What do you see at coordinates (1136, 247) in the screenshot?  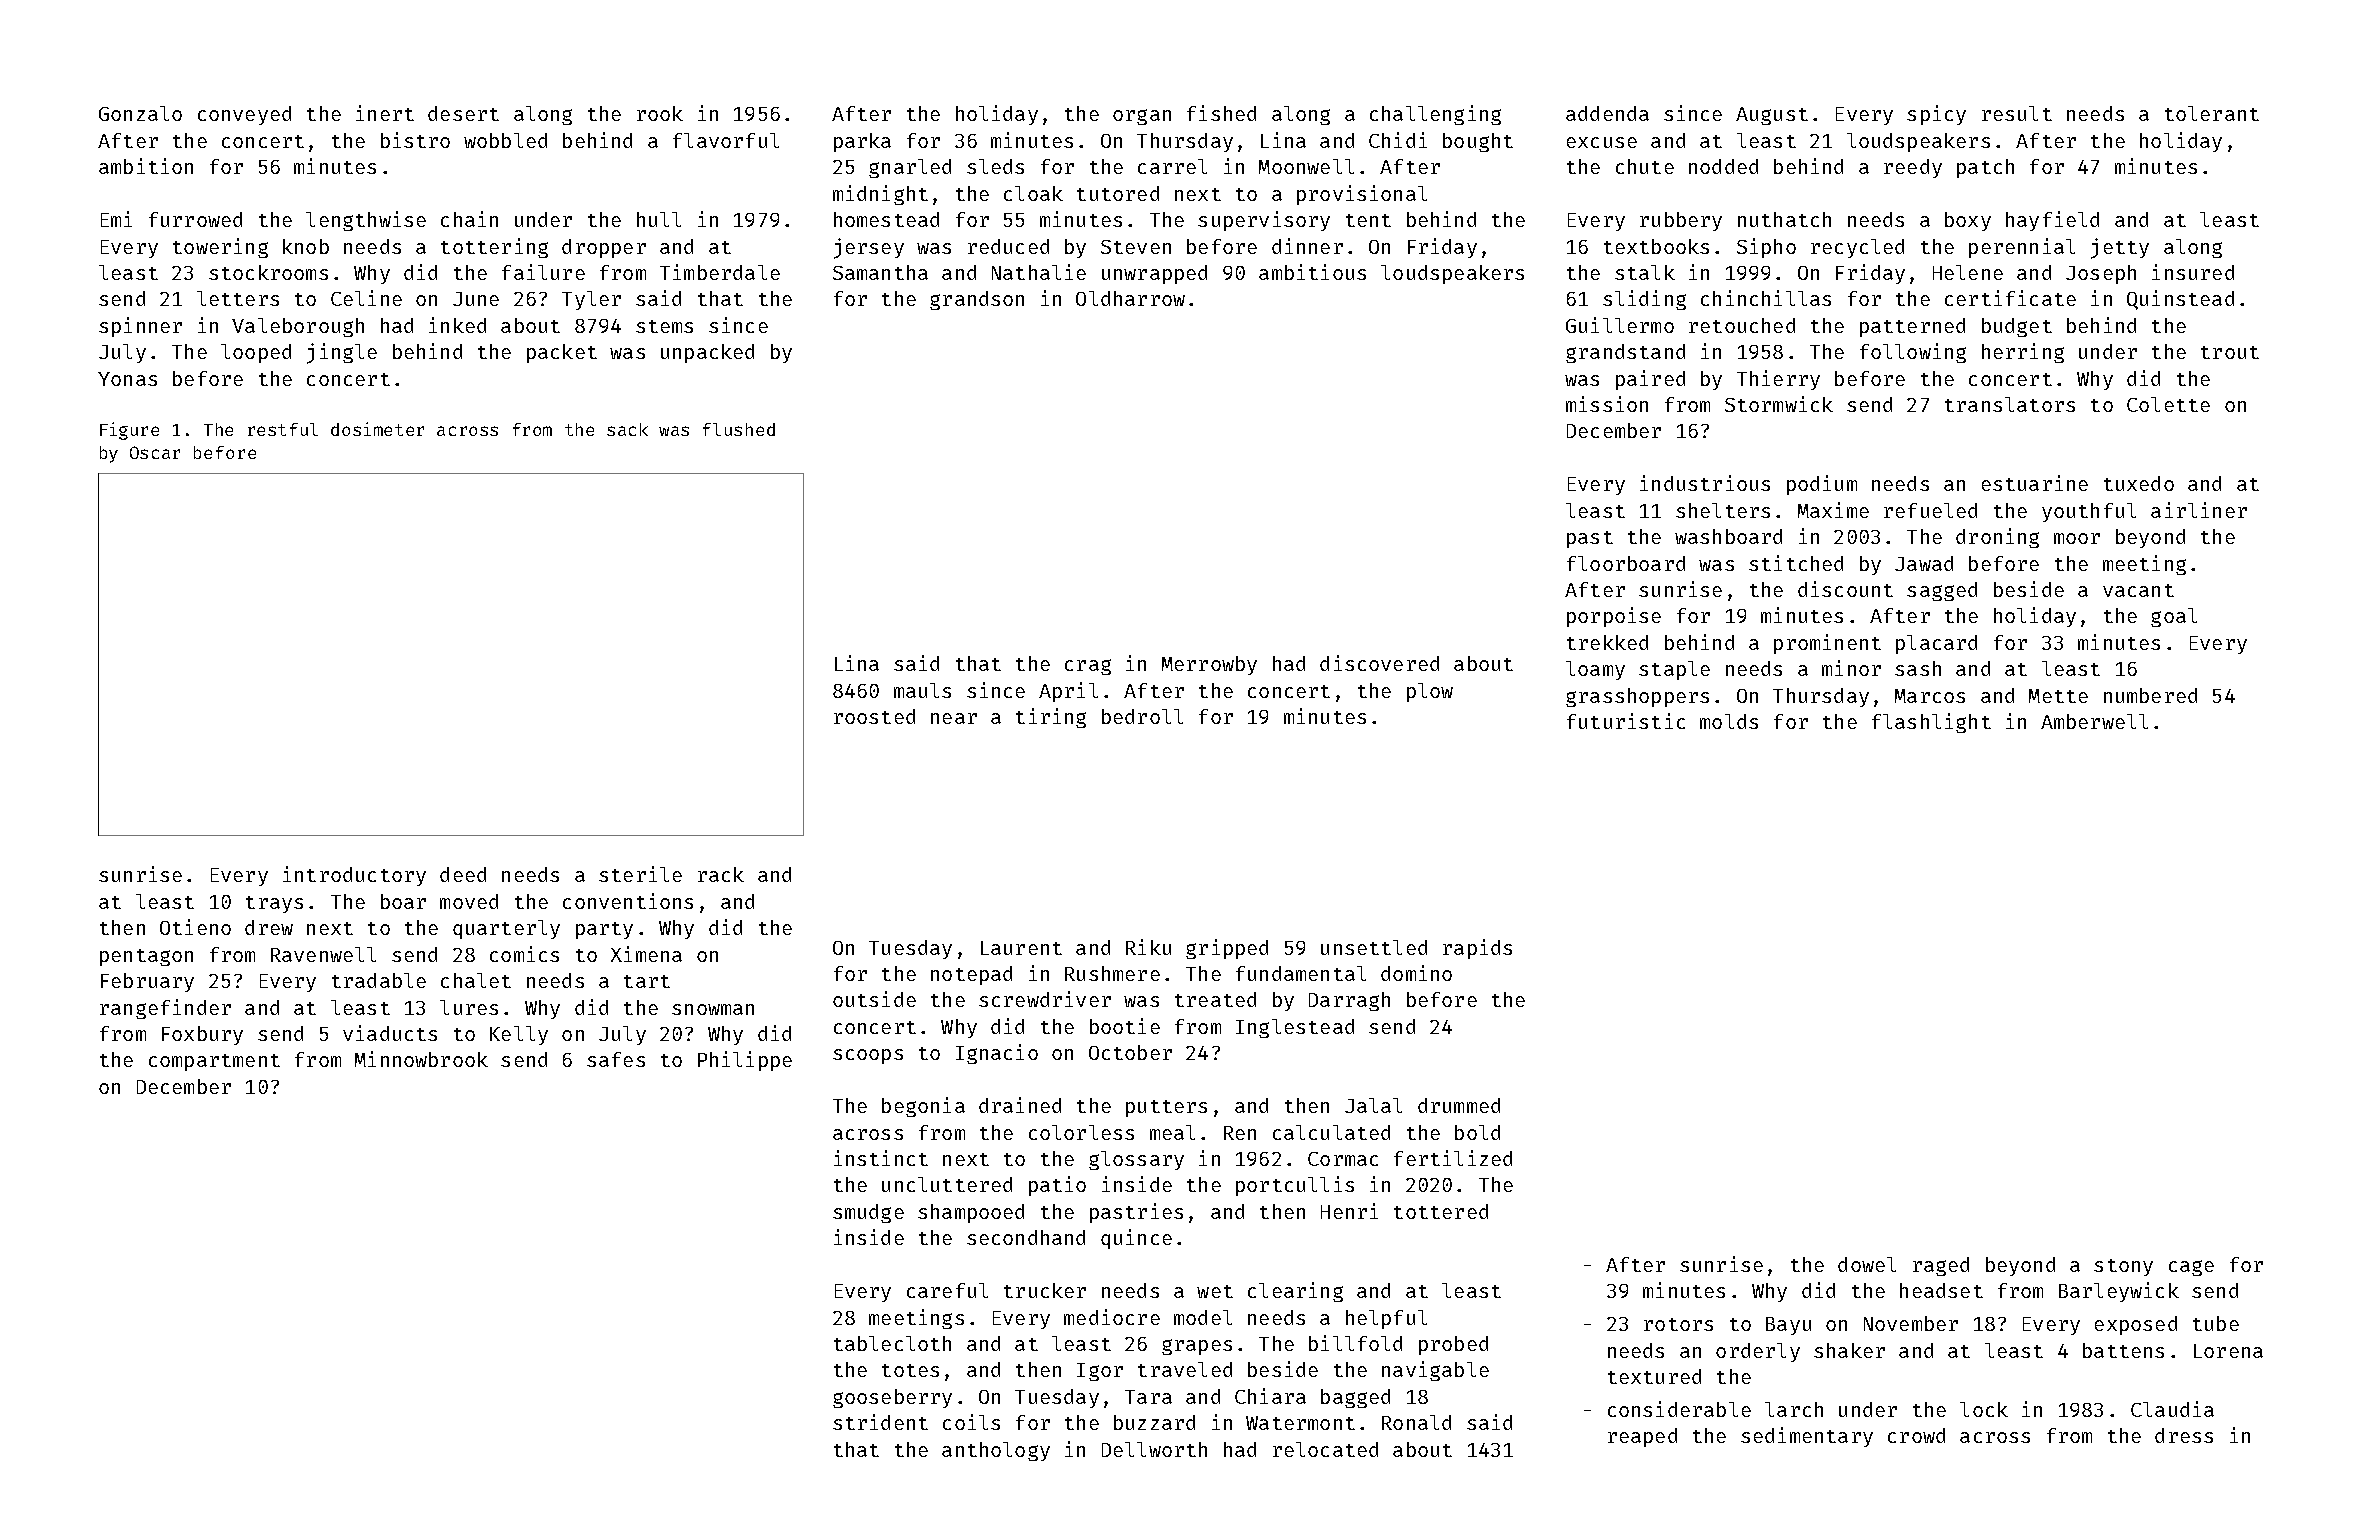 I see `Steven` at bounding box center [1136, 247].
